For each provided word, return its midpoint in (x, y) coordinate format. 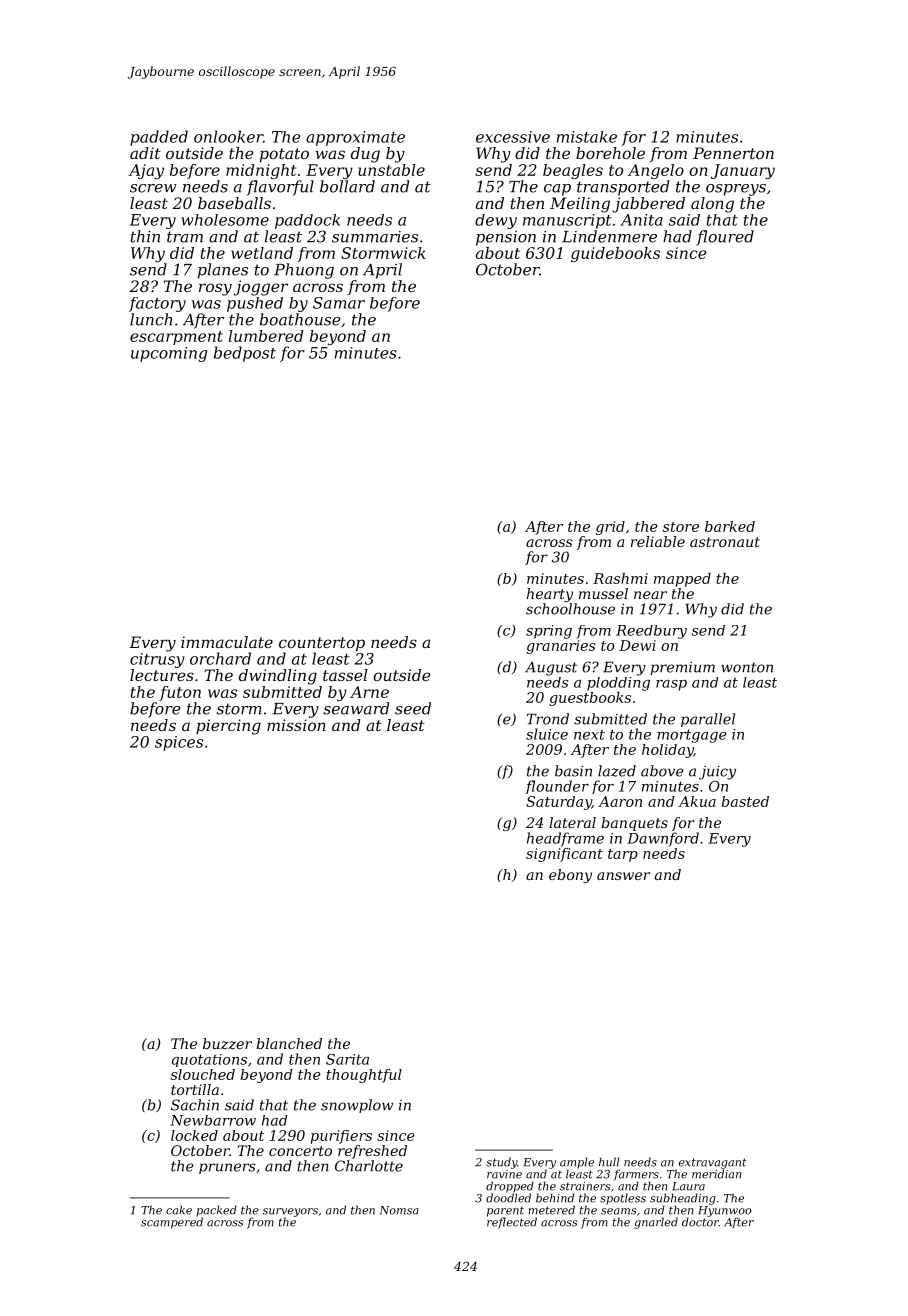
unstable (391, 170)
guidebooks (615, 254)
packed (216, 1211)
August (551, 669)
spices (179, 743)
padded (159, 138)
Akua (697, 801)
